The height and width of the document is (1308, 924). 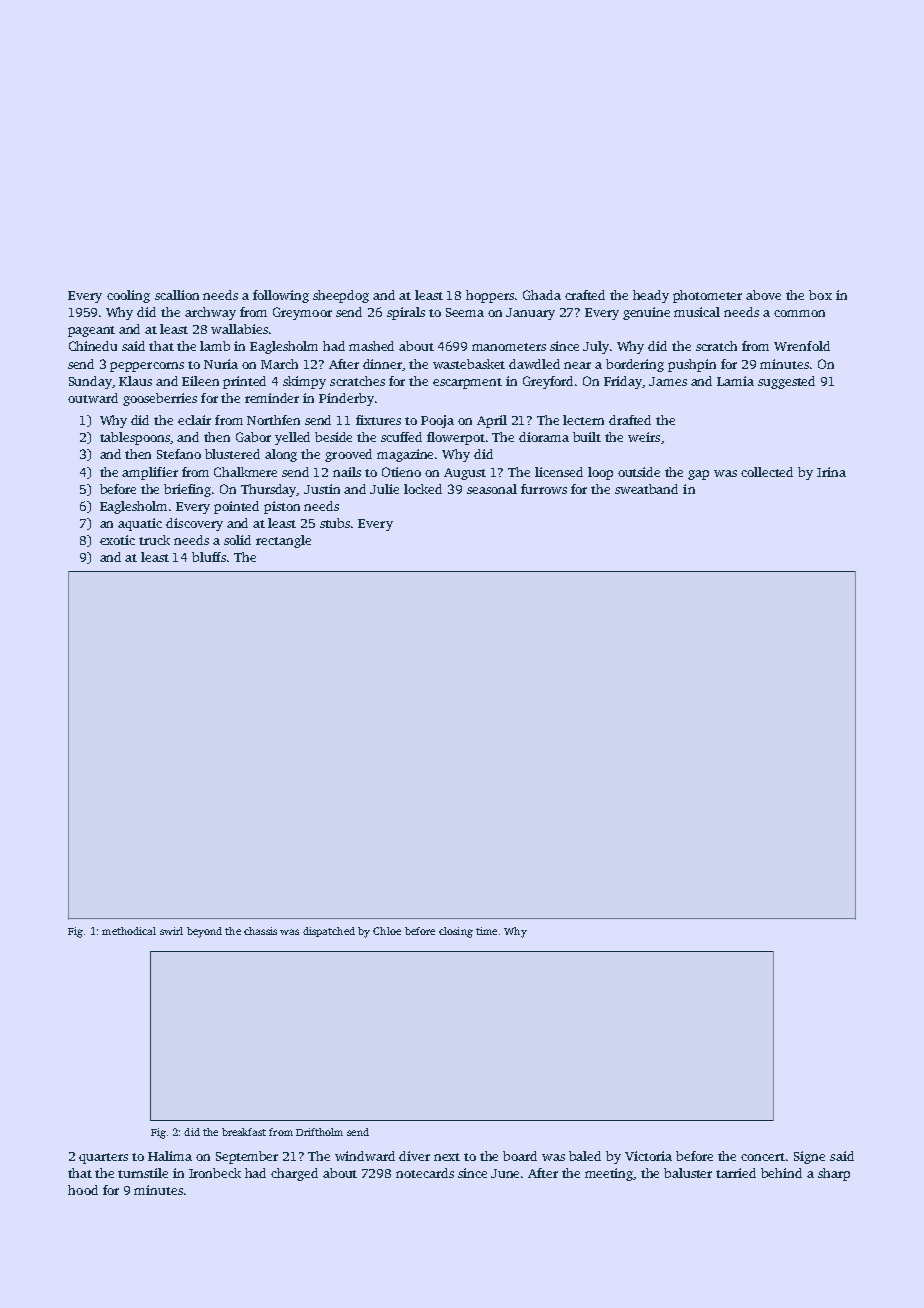 I want to click on flowerpot, so click(x=456, y=438).
